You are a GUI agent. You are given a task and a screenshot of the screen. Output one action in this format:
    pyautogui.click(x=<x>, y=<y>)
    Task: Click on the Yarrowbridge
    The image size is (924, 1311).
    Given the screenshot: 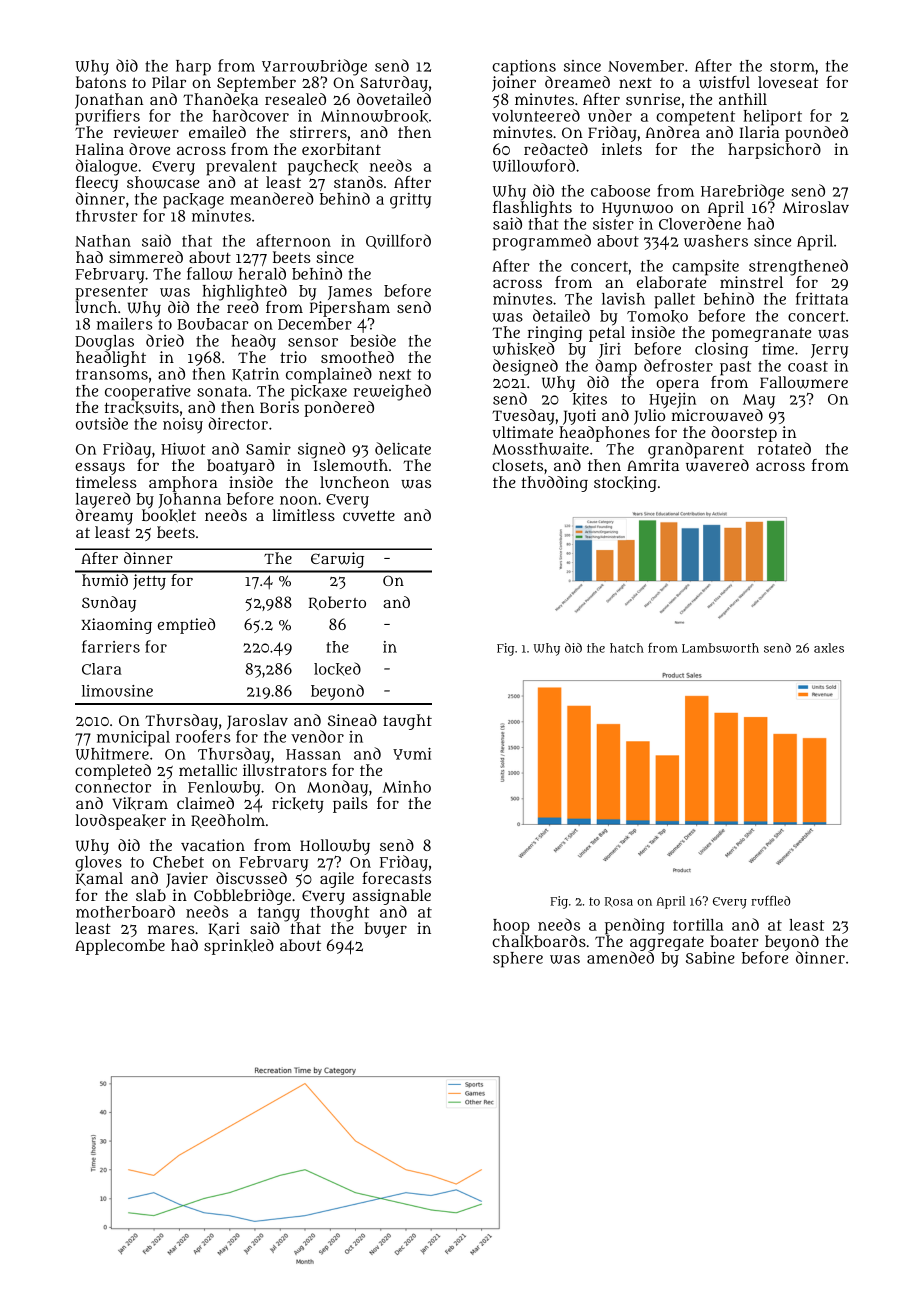 What is the action you would take?
    pyautogui.click(x=314, y=67)
